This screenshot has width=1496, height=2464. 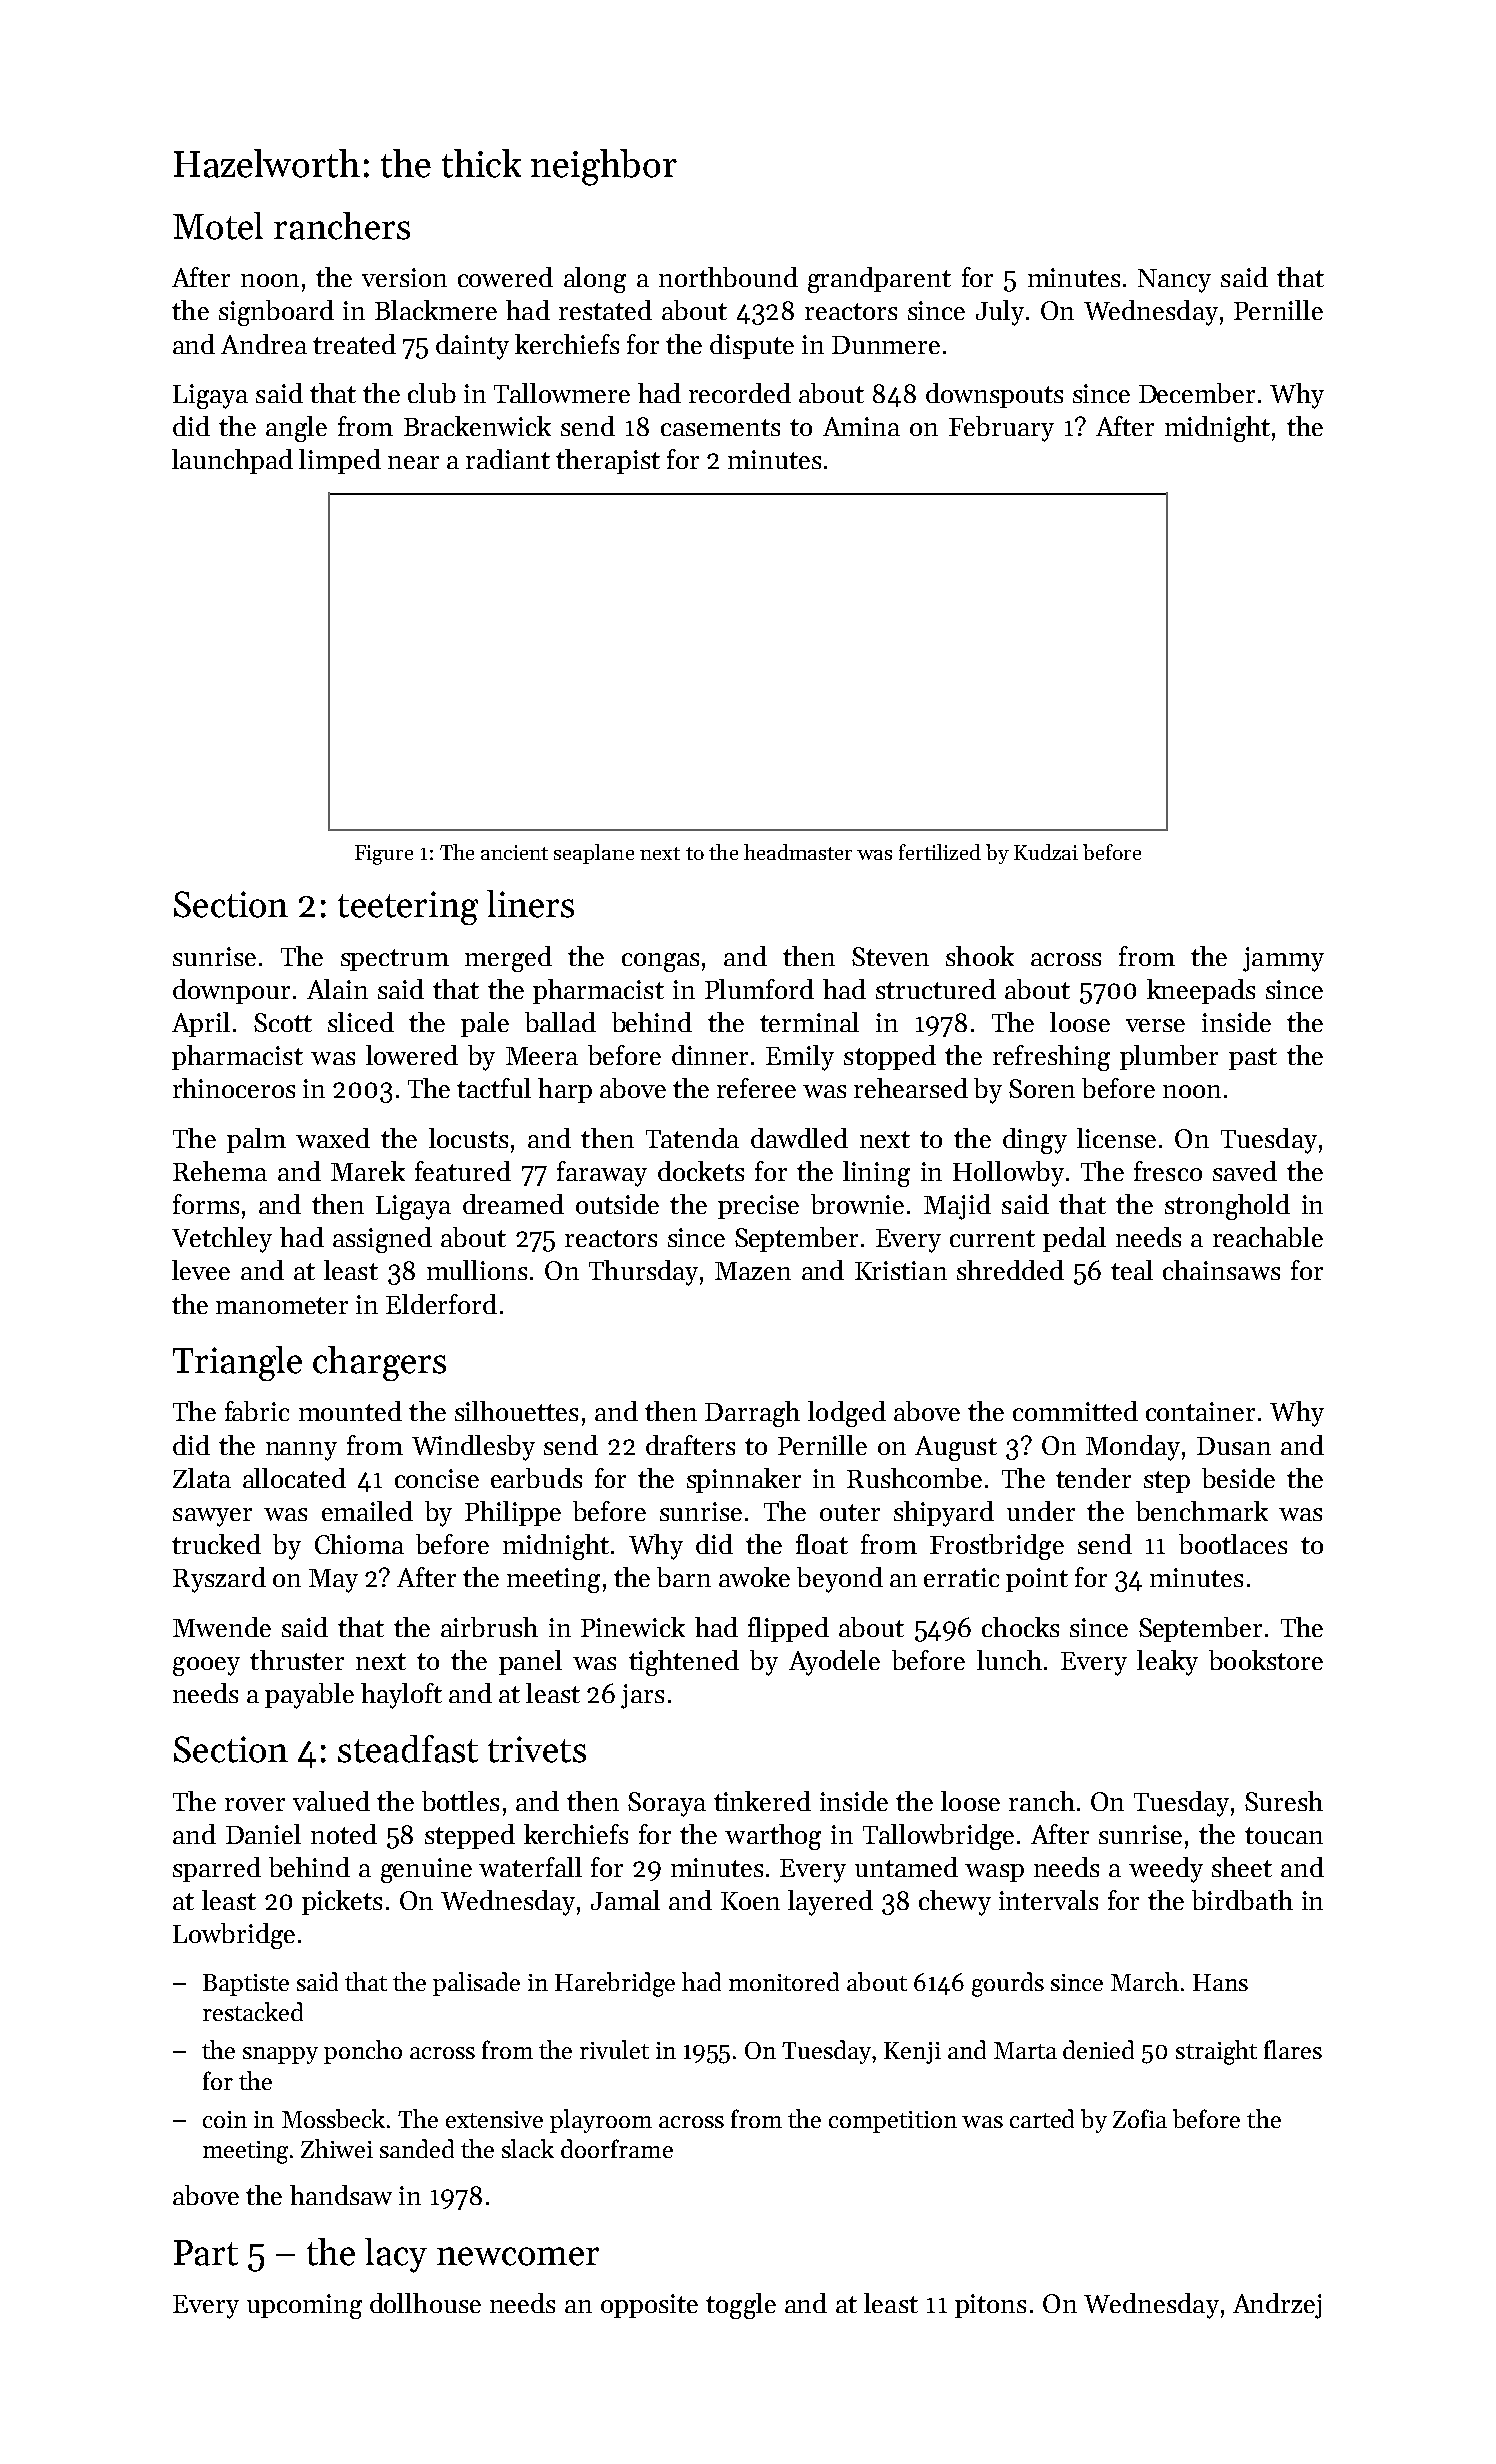 What do you see at coordinates (505, 277) in the screenshot?
I see `cowered` at bounding box center [505, 277].
